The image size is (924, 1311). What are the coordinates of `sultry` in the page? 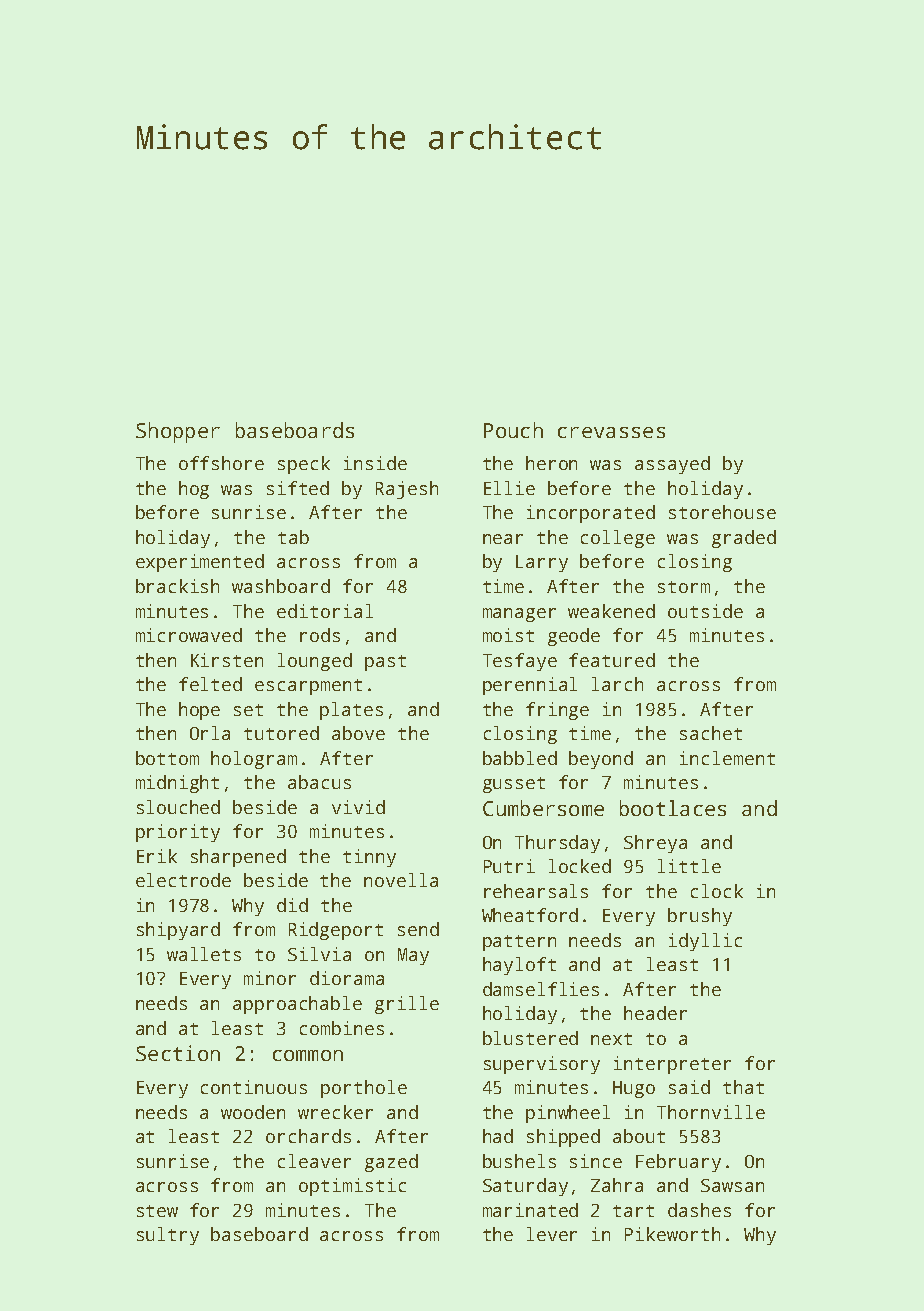 It's located at (168, 1236).
